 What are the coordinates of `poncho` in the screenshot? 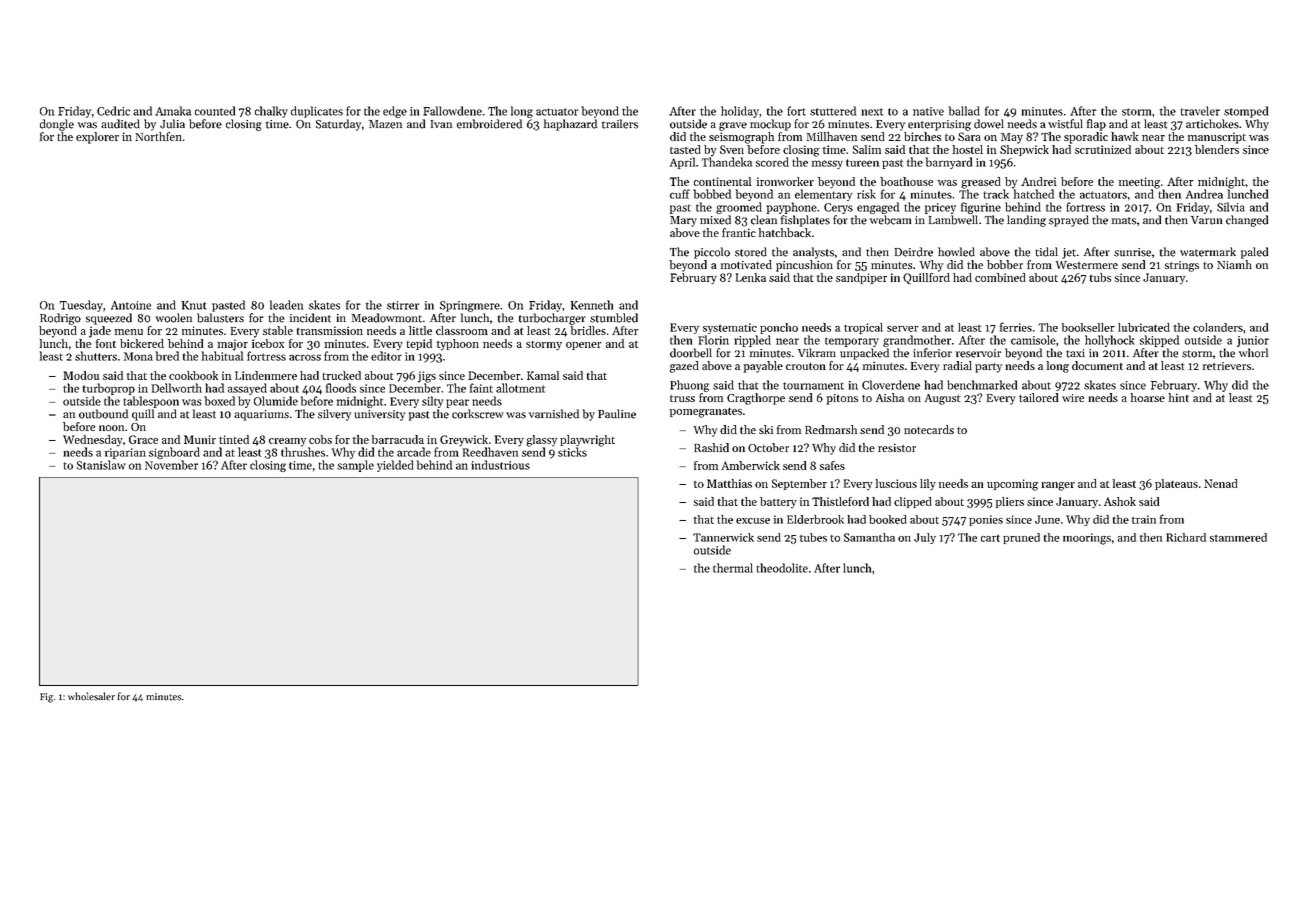 It's located at (779, 328).
